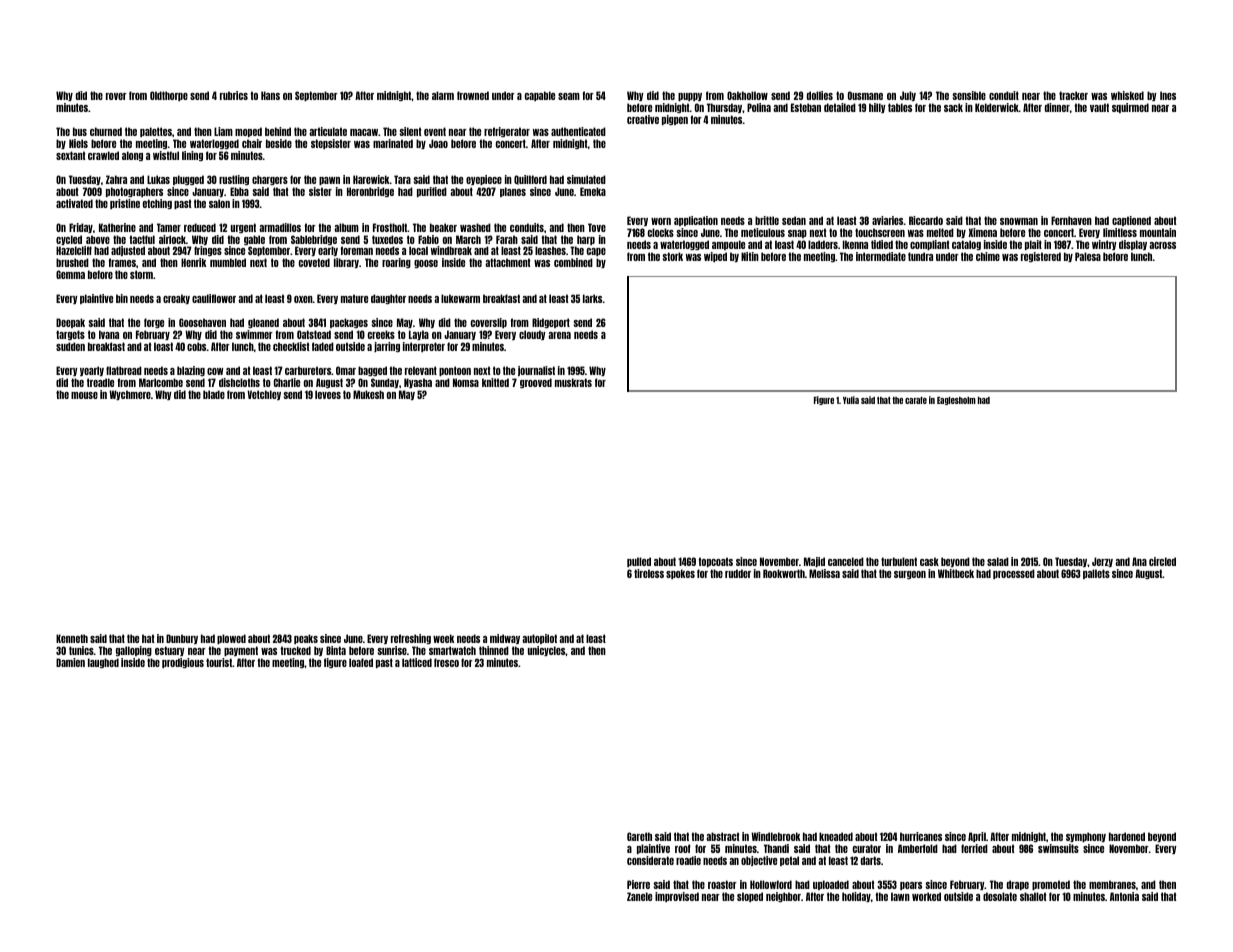 Image resolution: width=1233 pixels, height=952 pixels. Describe the element at coordinates (70, 662) in the document. I see `Damien` at that location.
